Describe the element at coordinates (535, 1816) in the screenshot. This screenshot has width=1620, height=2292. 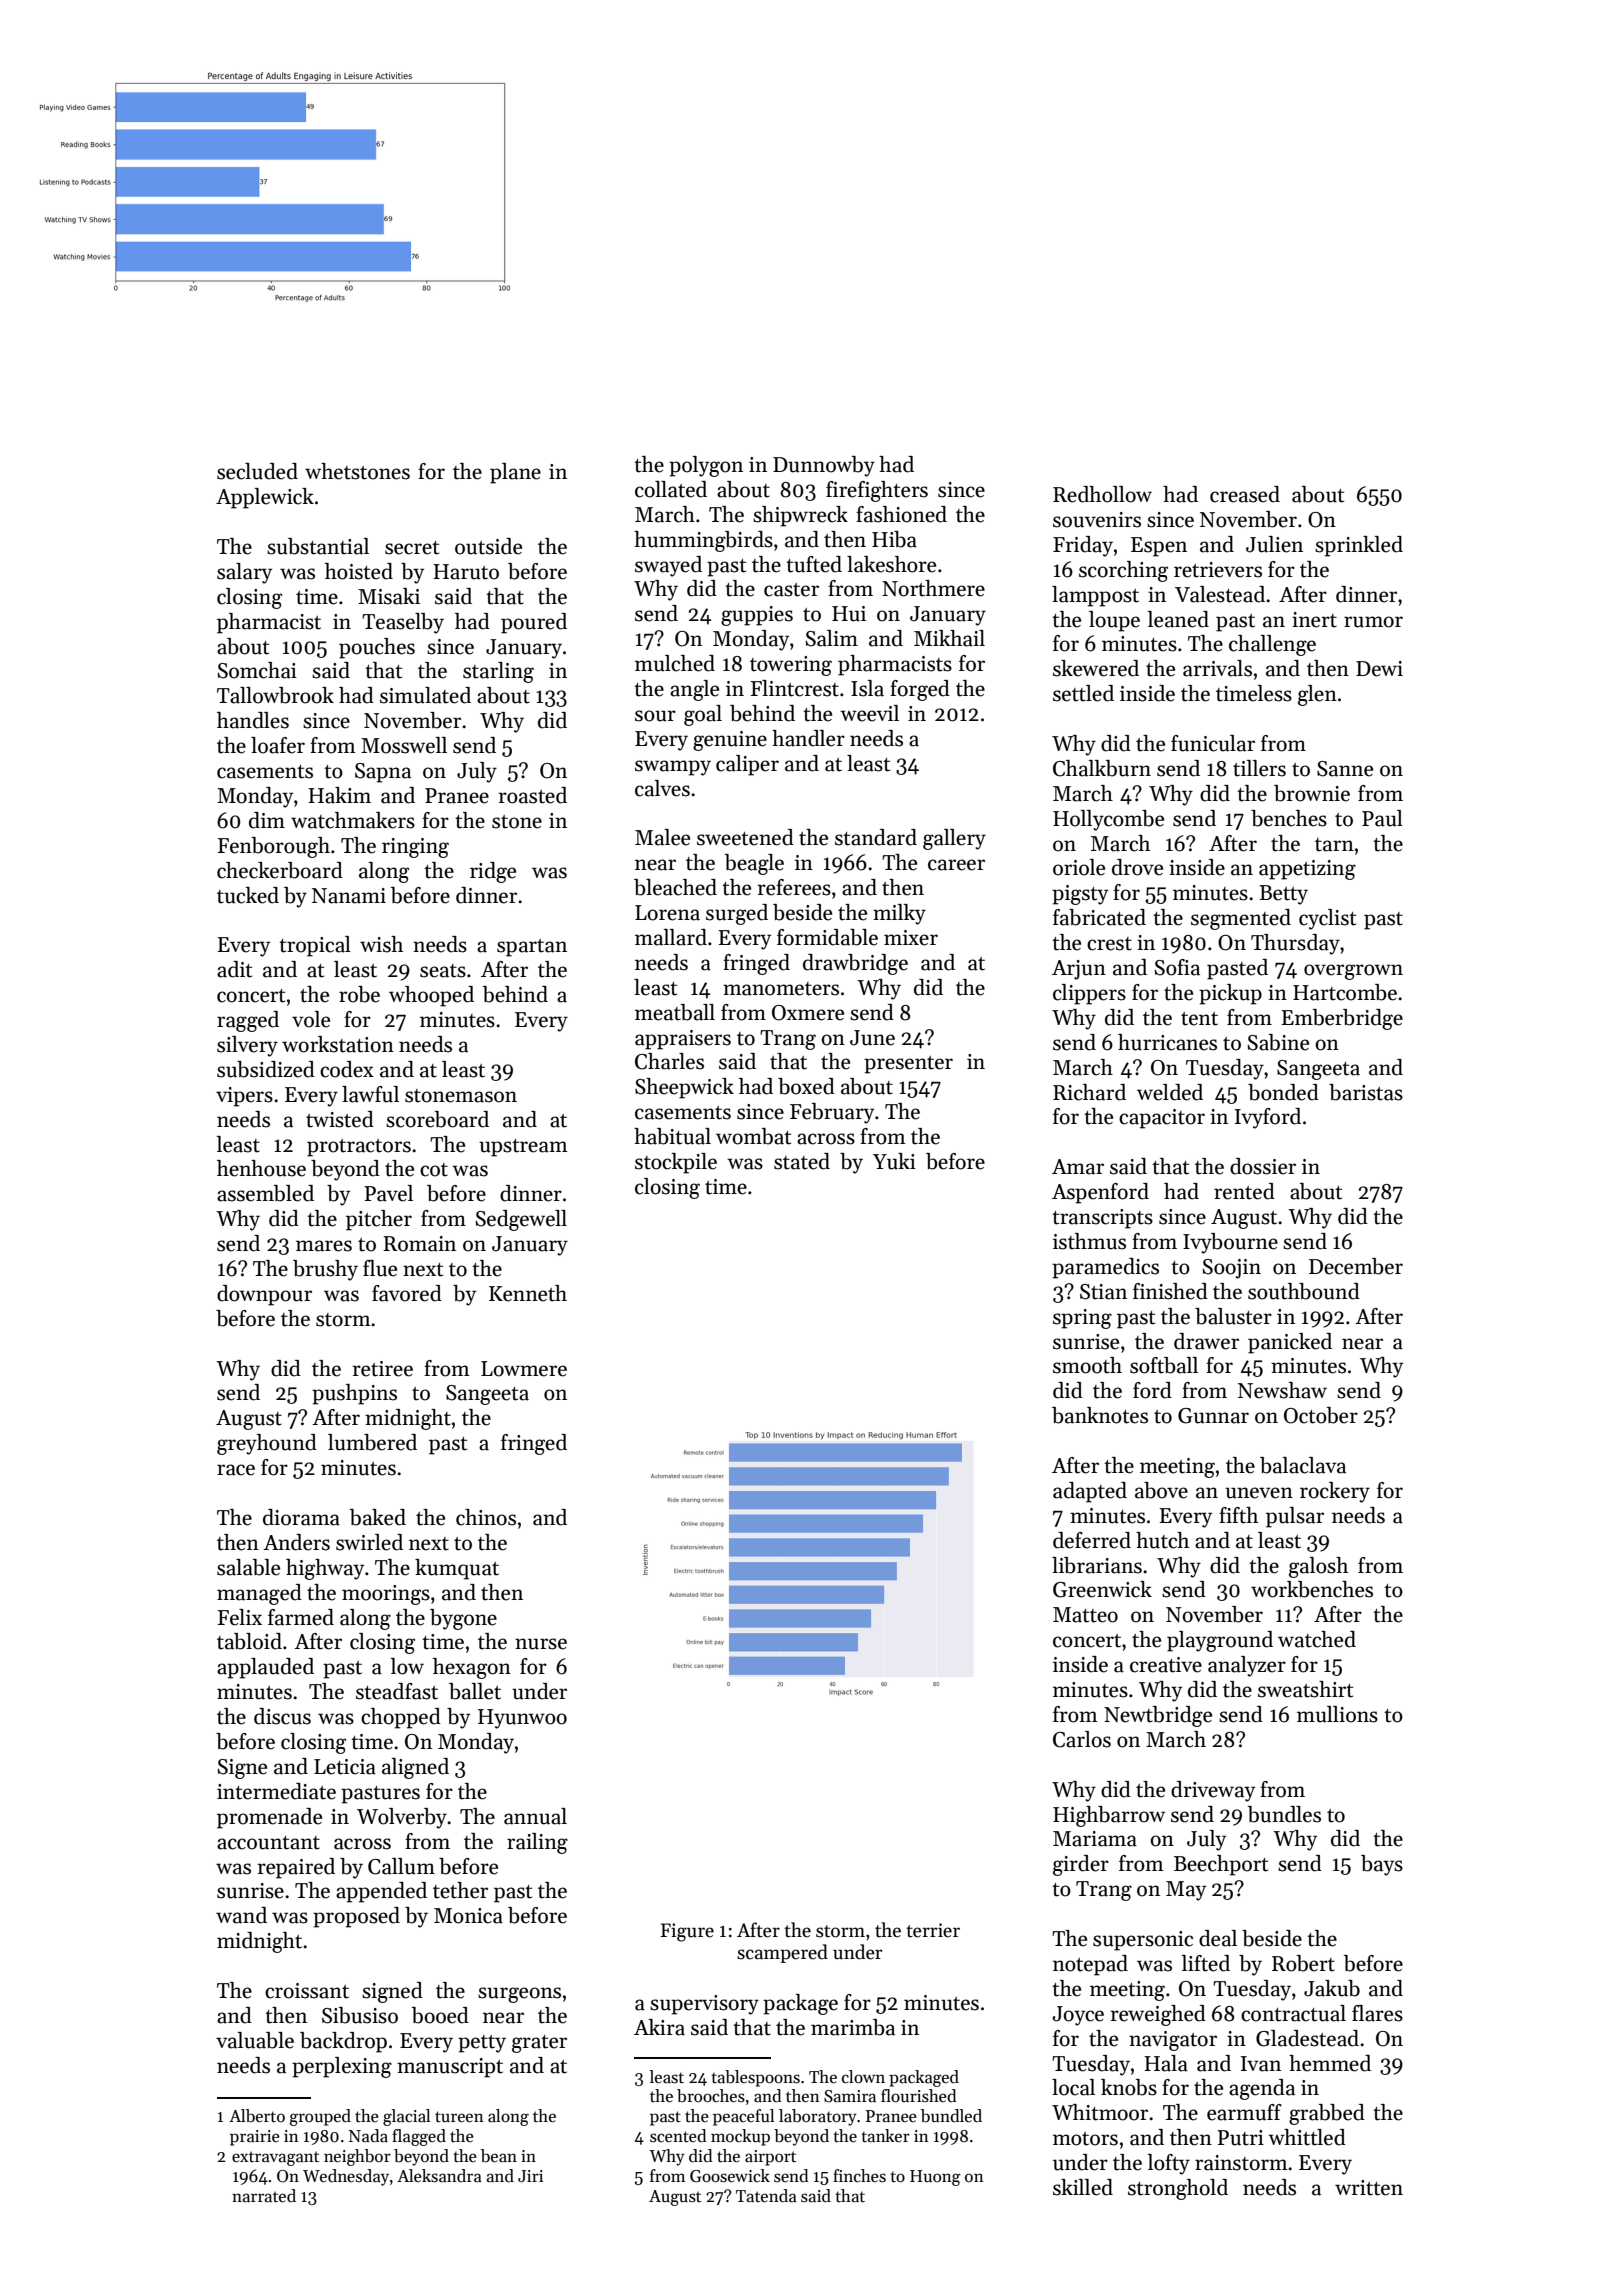
I see `annual` at that location.
